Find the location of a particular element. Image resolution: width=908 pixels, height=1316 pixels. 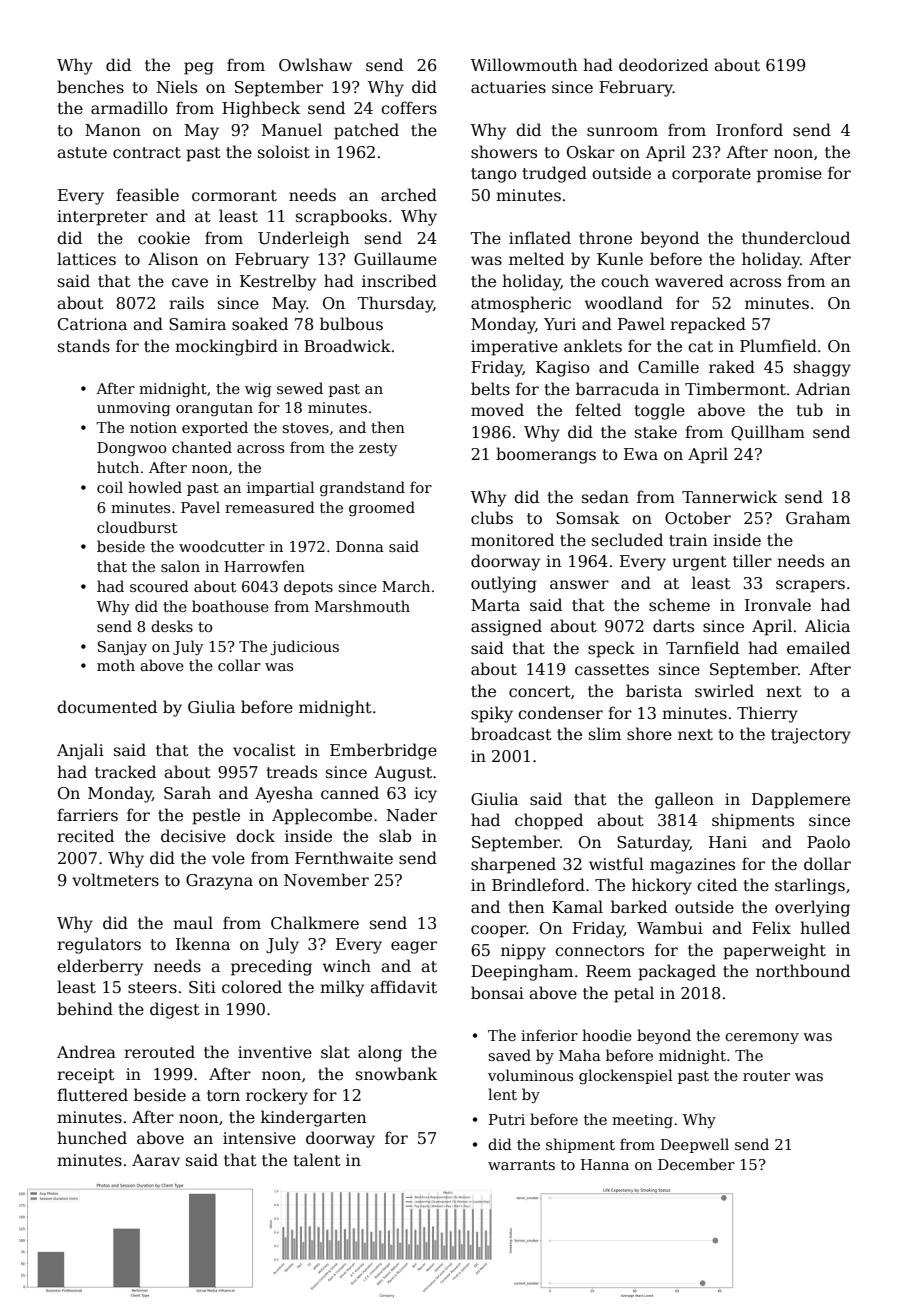

benches is located at coordinates (90, 86).
